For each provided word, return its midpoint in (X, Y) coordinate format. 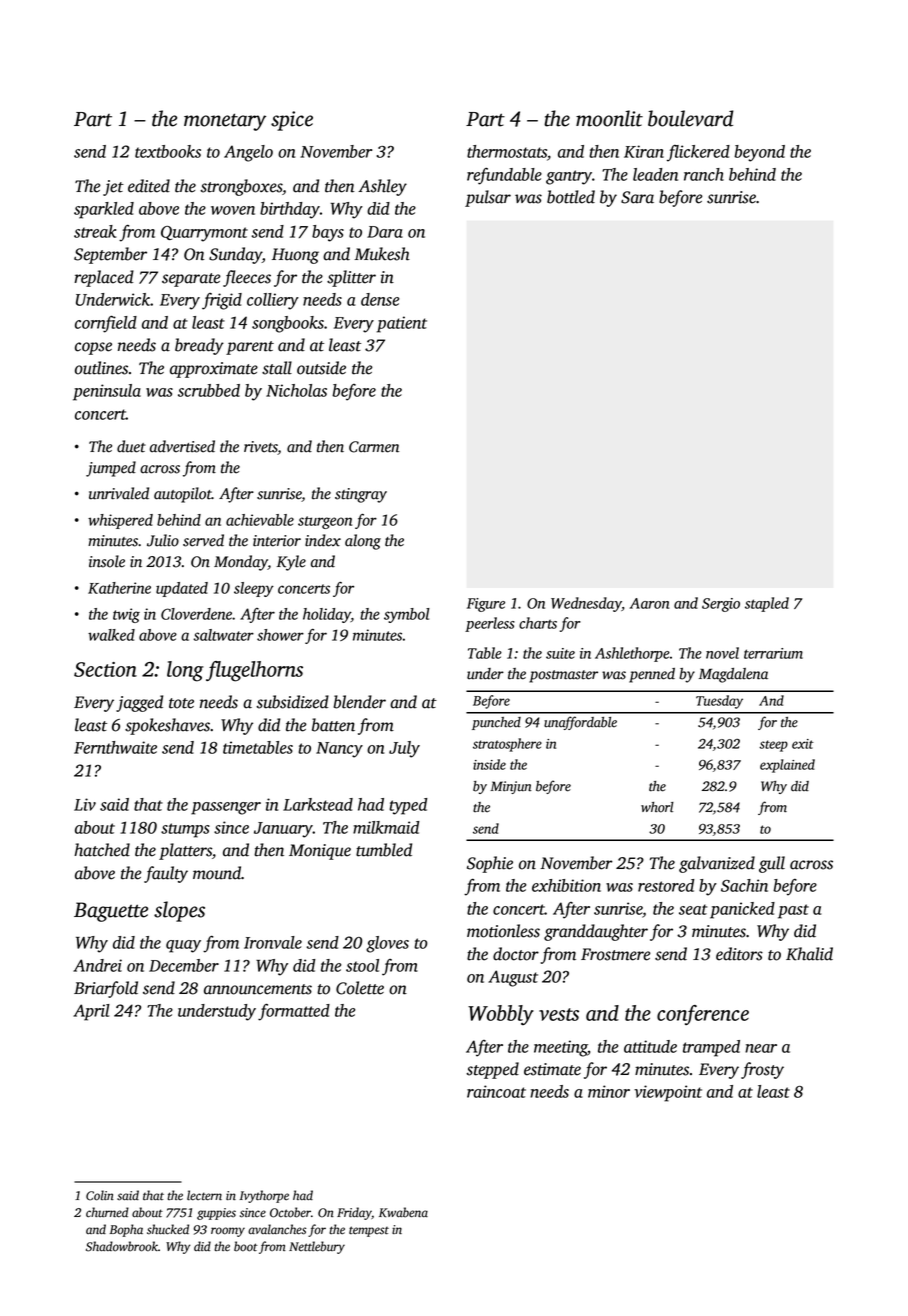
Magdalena (733, 675)
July (404, 749)
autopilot (183, 495)
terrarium (773, 653)
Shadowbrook (122, 1246)
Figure (486, 605)
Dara (385, 232)
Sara (637, 197)
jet (113, 188)
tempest (369, 1231)
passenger (226, 808)
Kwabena (403, 1212)
